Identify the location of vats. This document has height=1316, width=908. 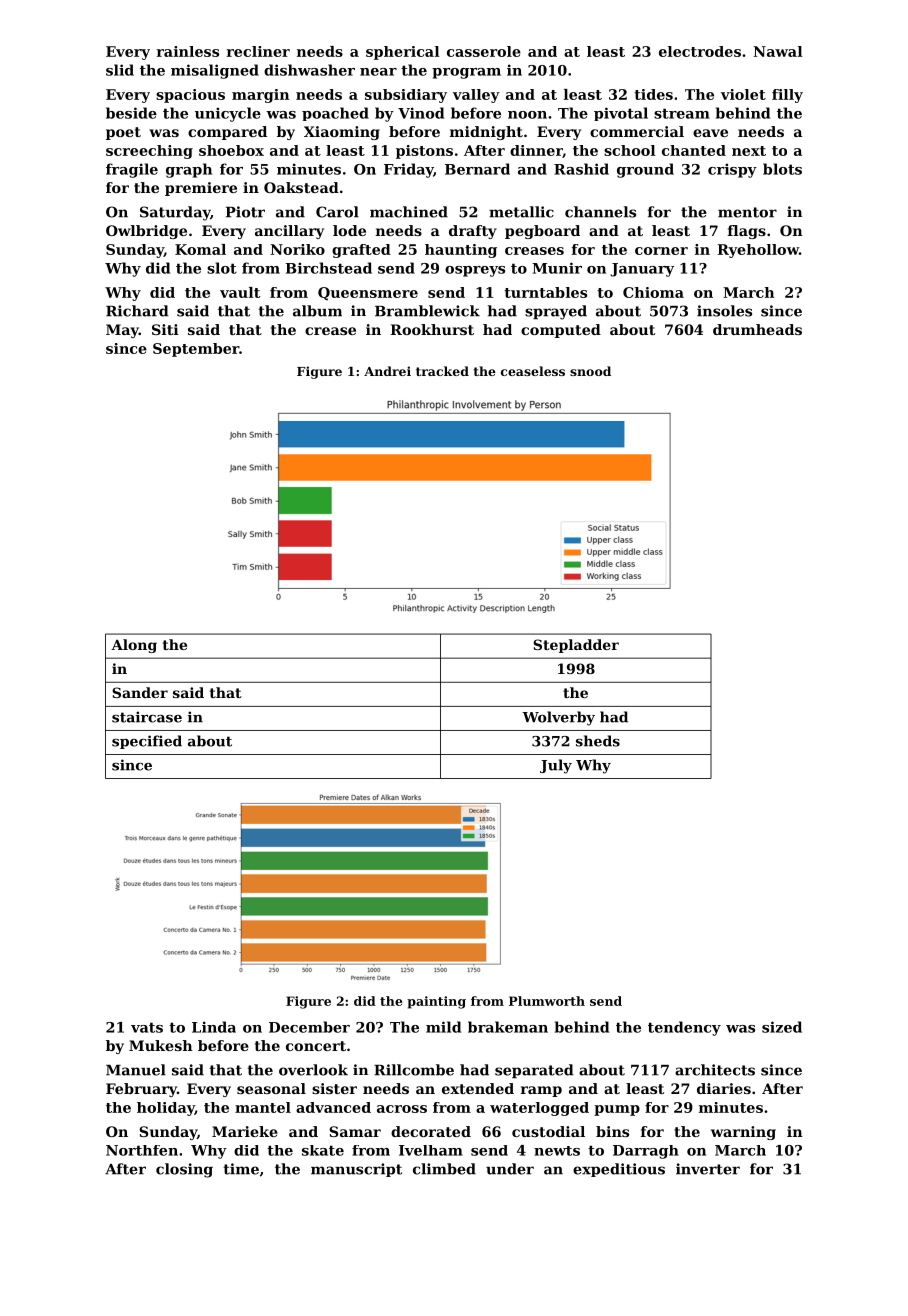
(147, 1027).
